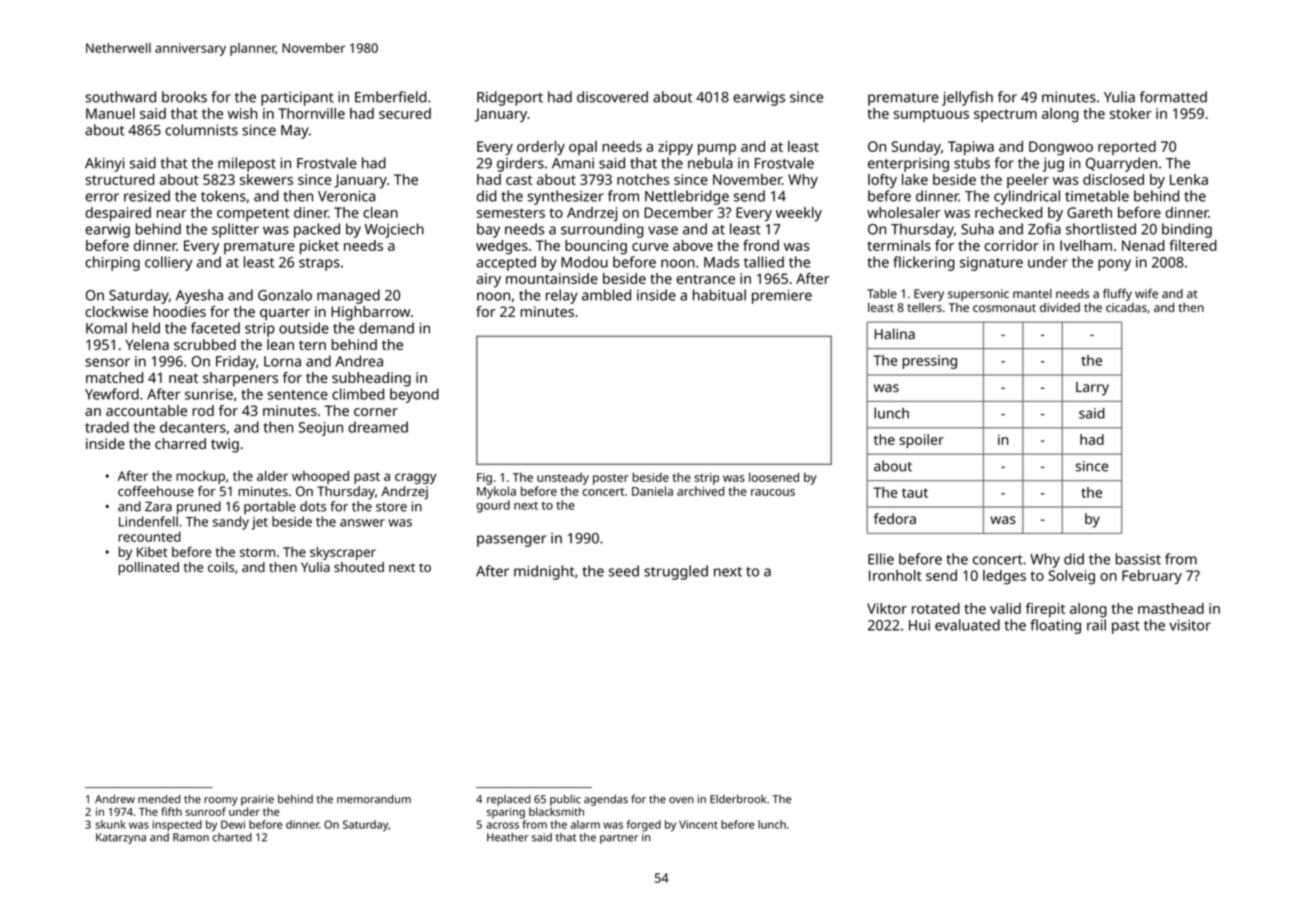 The width and height of the document is (1308, 924). What do you see at coordinates (184, 97) in the document?
I see `brooks` at bounding box center [184, 97].
